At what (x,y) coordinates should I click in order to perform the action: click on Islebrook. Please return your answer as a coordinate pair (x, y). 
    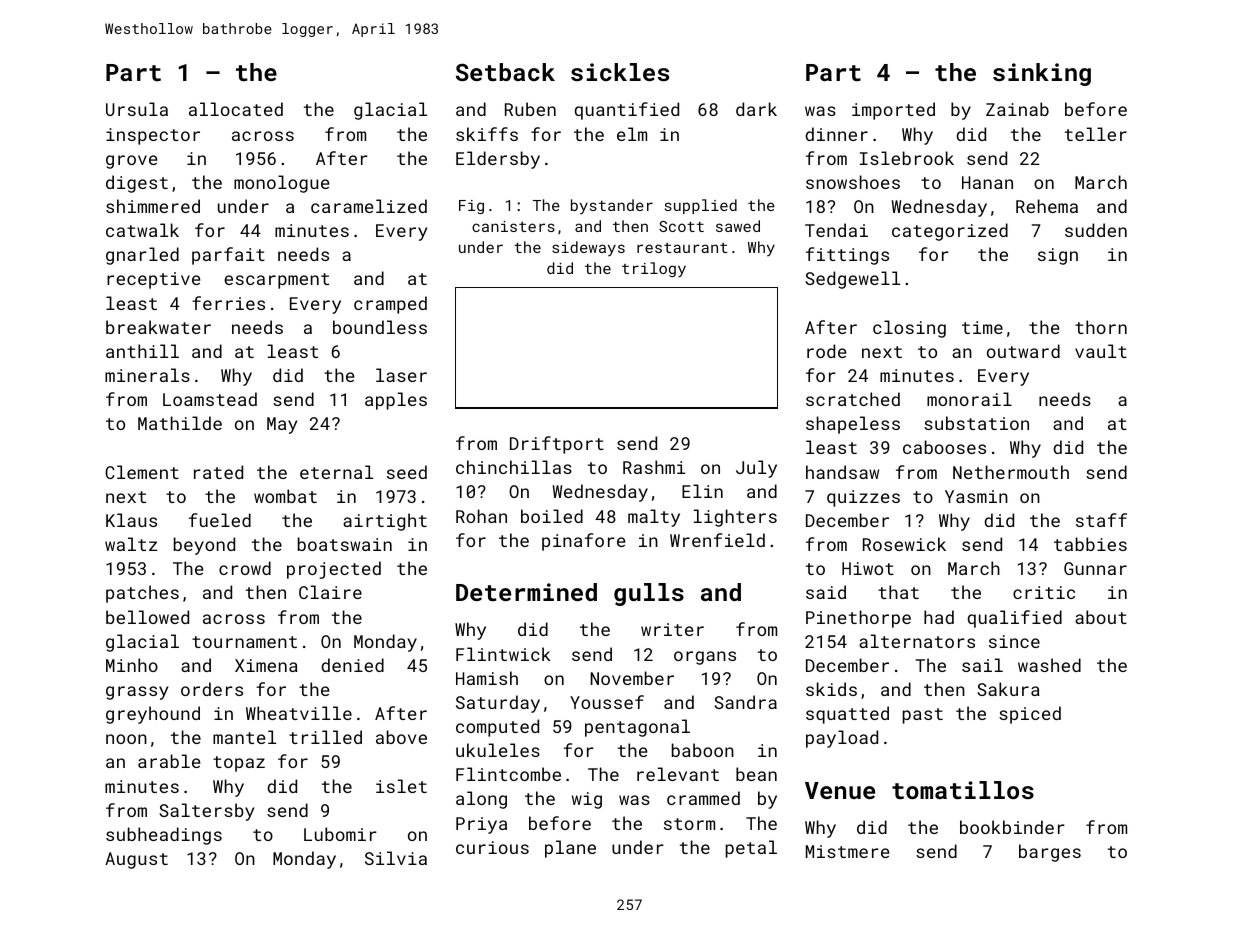
    Looking at the image, I should click on (907, 158).
